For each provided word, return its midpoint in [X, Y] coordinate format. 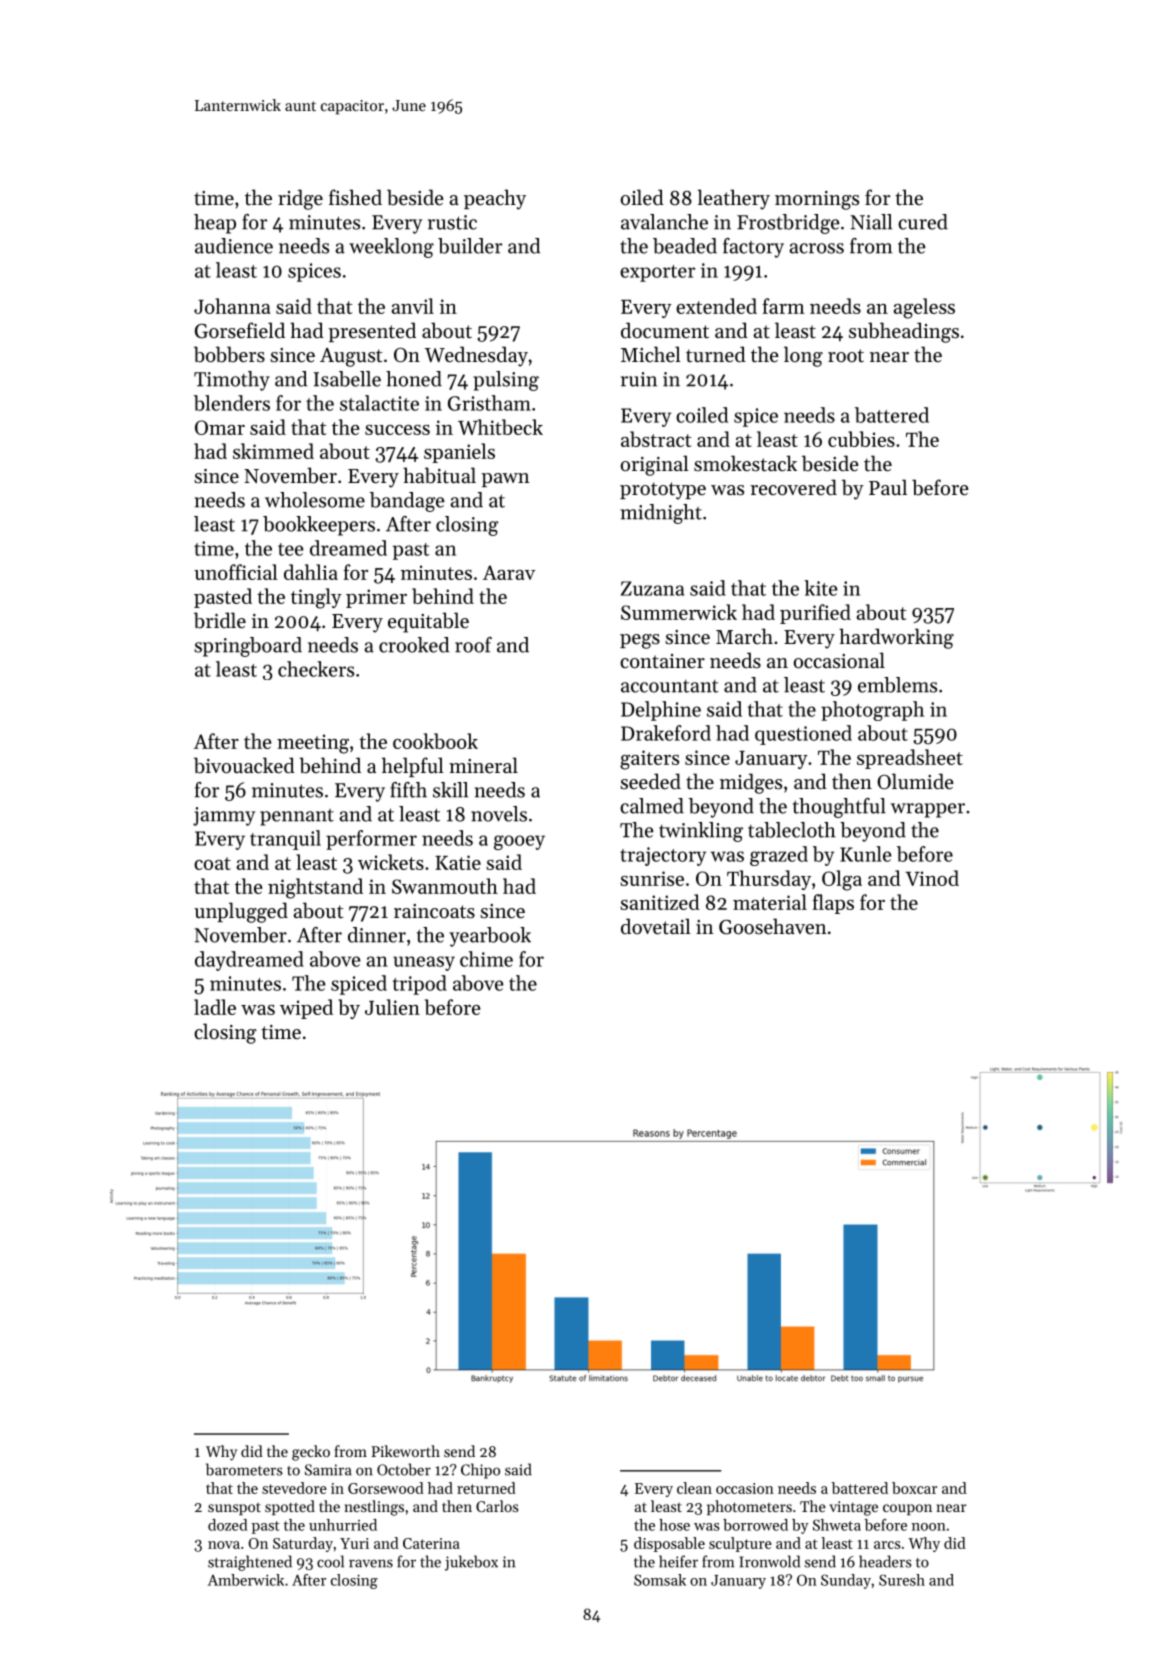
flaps [833, 904]
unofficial [236, 572]
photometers [749, 1507]
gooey [519, 842]
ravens [371, 1563]
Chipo [480, 1471]
